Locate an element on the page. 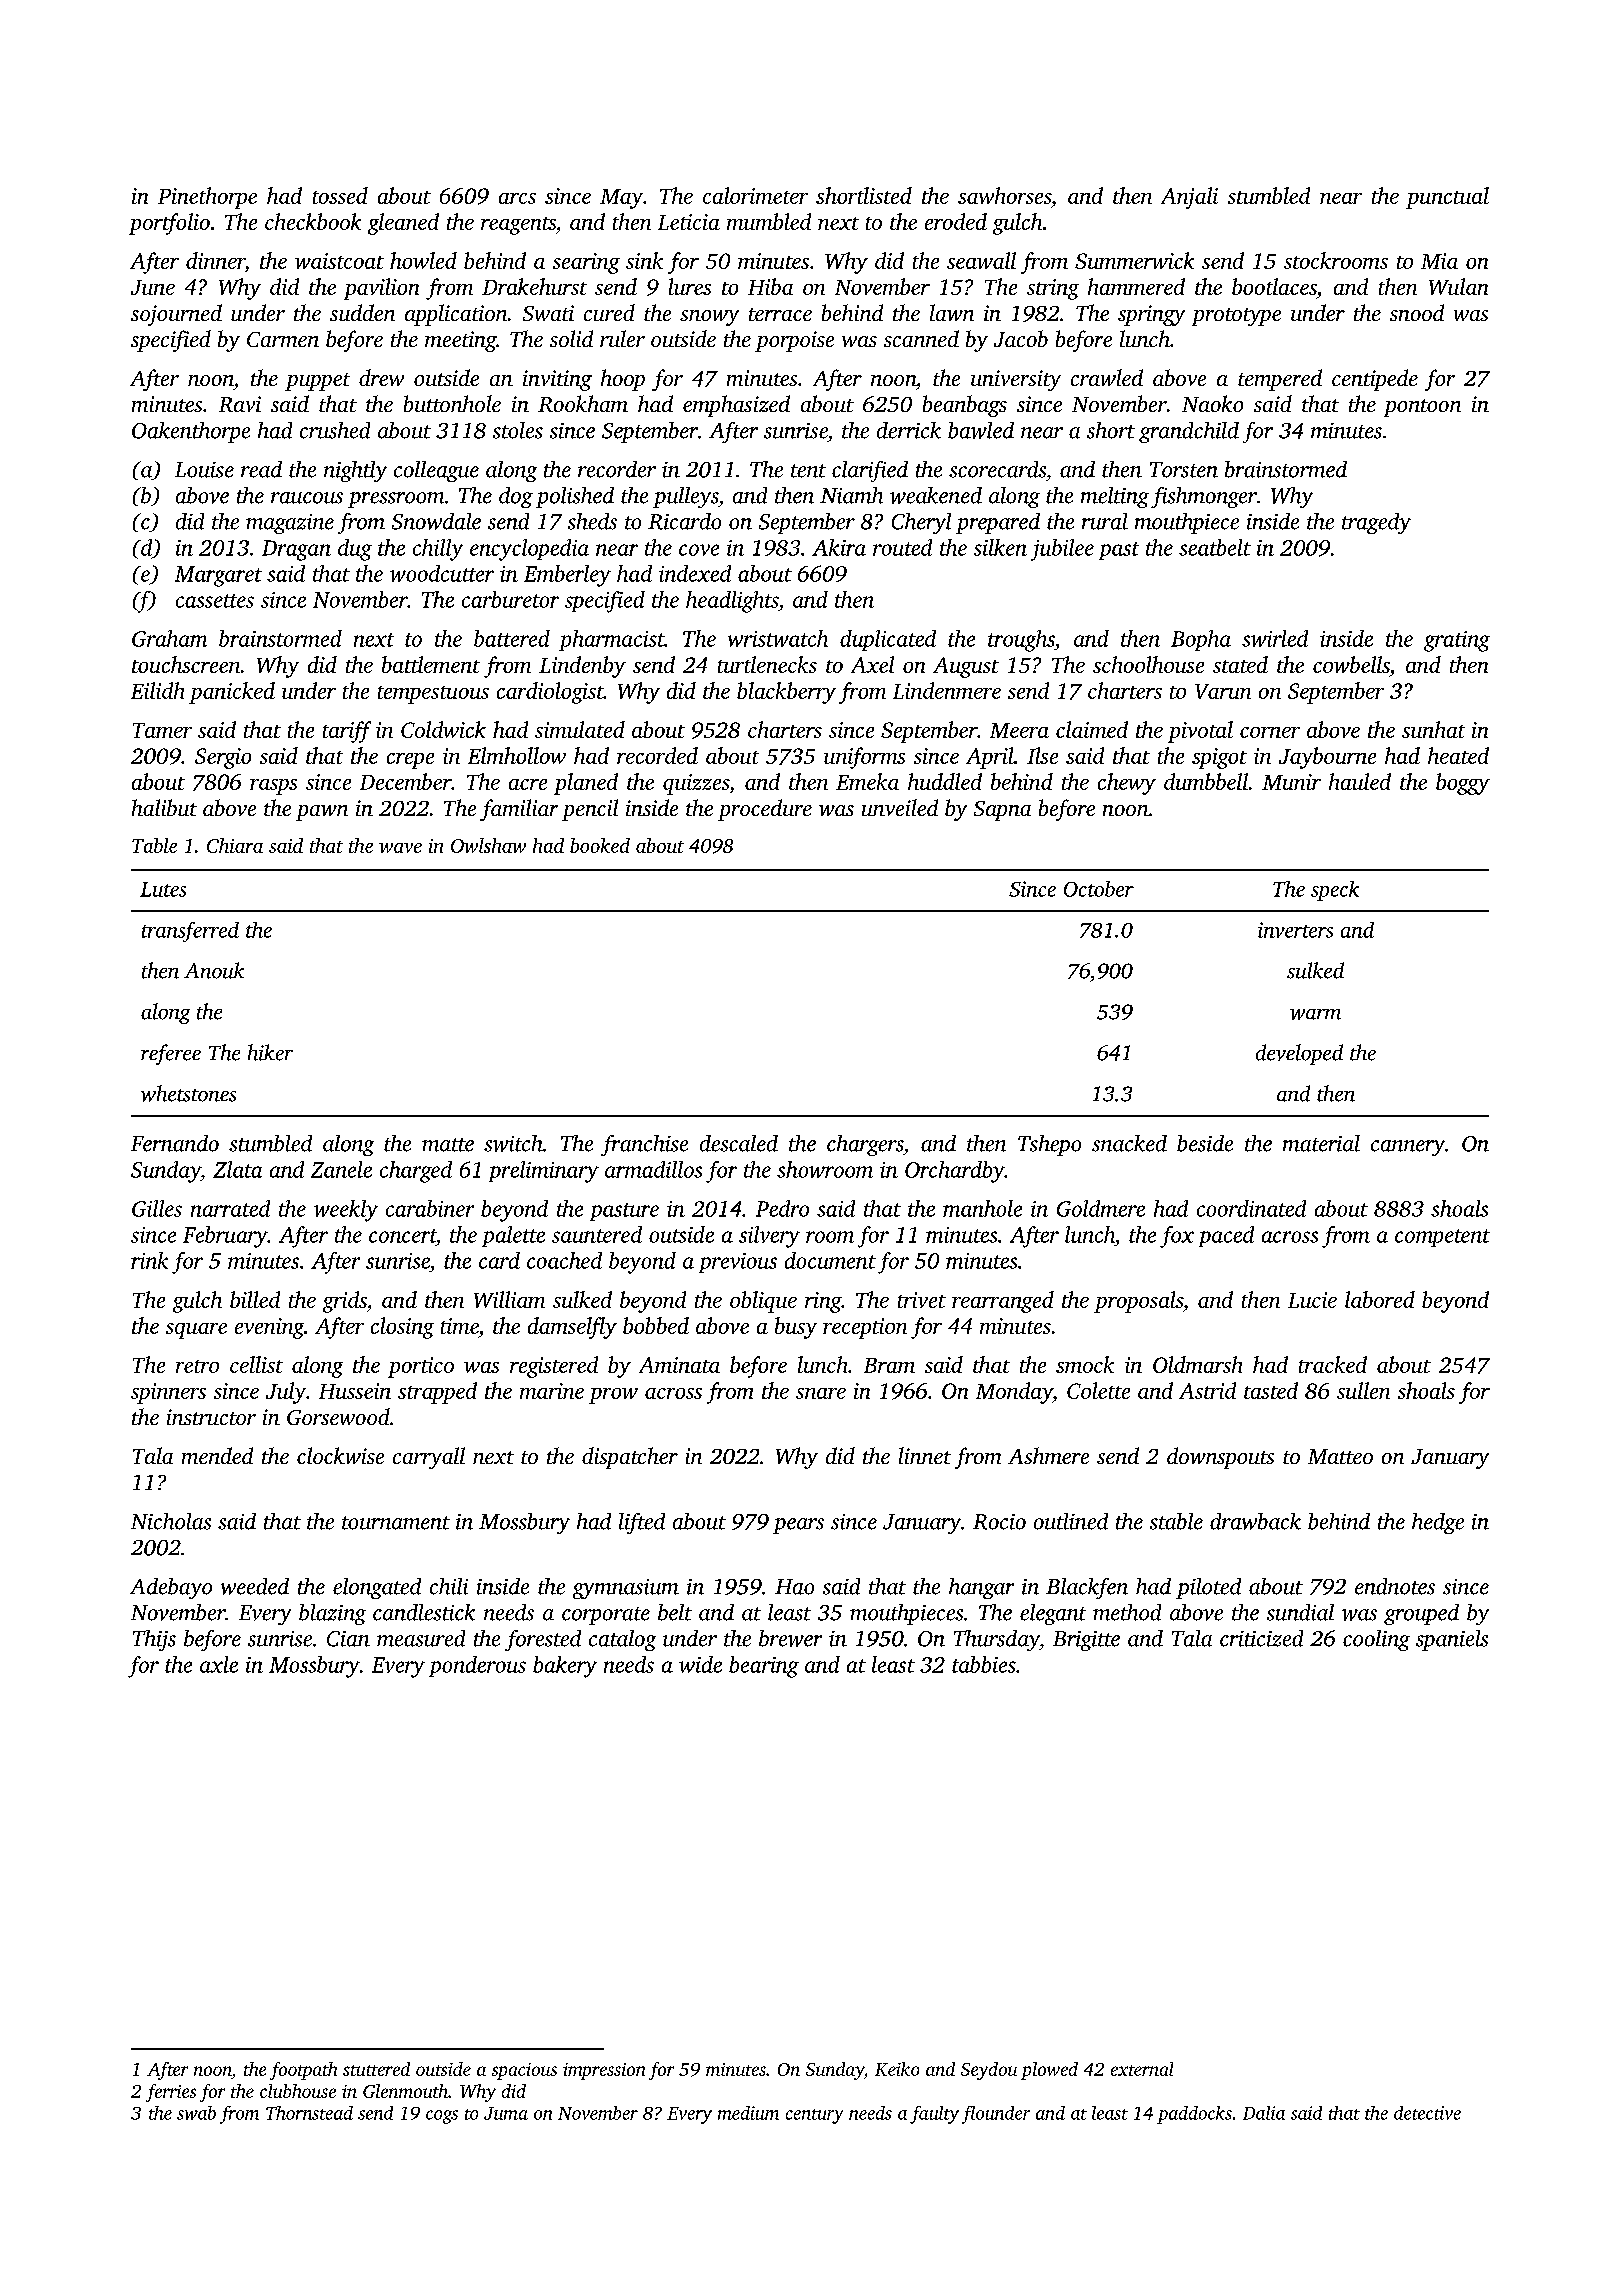 This page has height=2292, width=1620. plowed is located at coordinates (1049, 2071).
